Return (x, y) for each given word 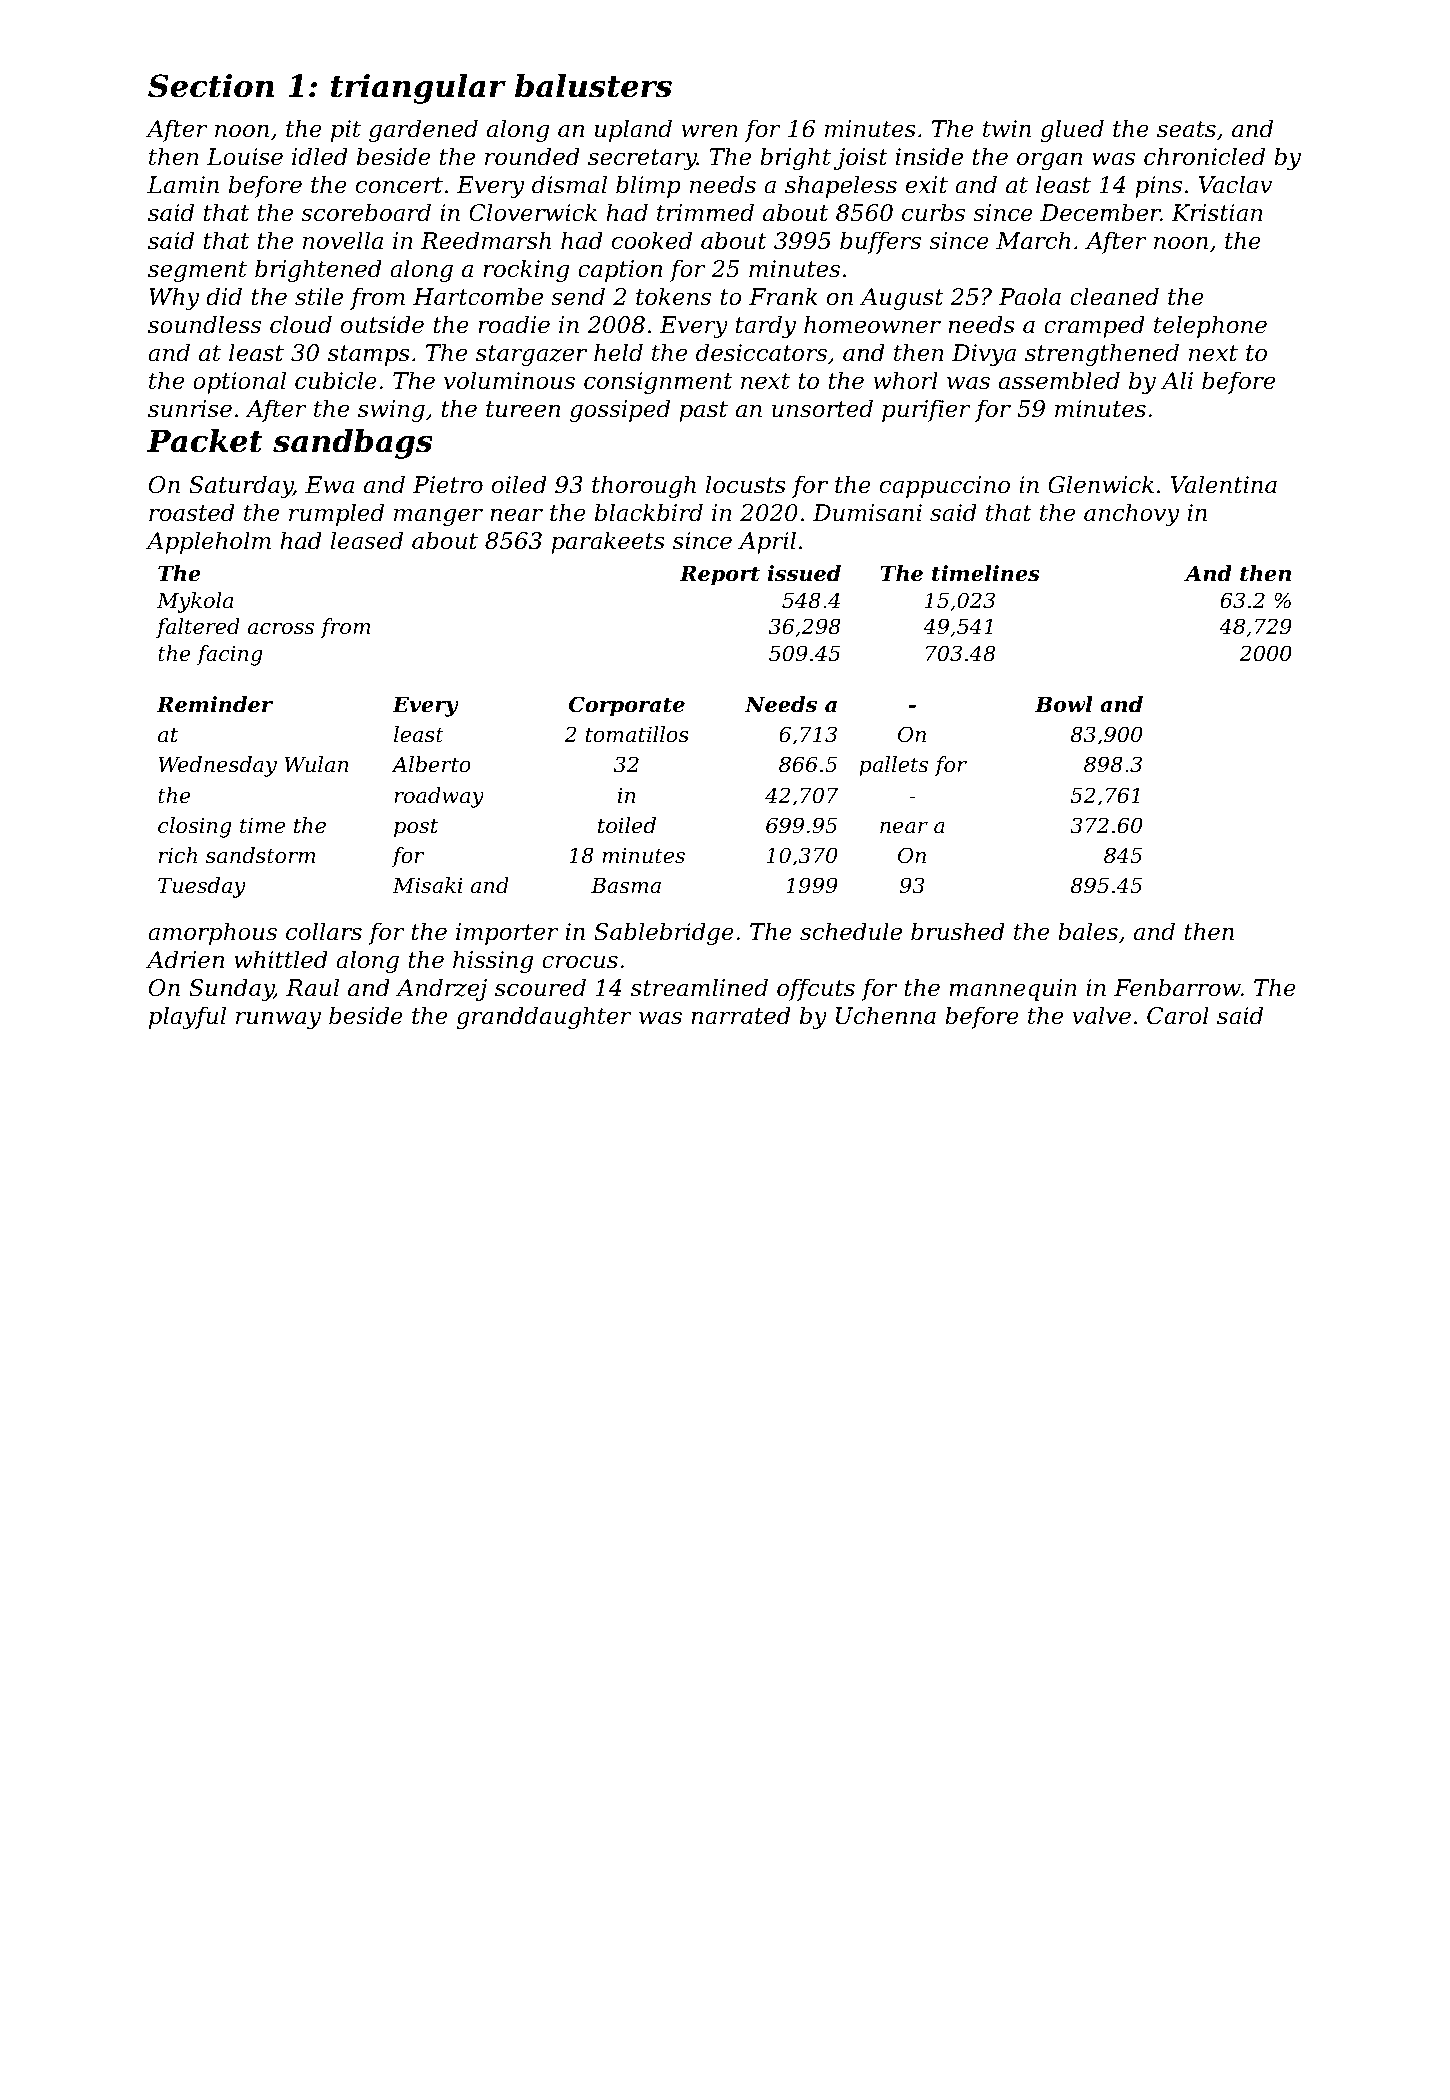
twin (1007, 129)
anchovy (1132, 514)
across (281, 629)
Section (211, 86)
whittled (281, 959)
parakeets (608, 542)
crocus (580, 962)
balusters (593, 86)
